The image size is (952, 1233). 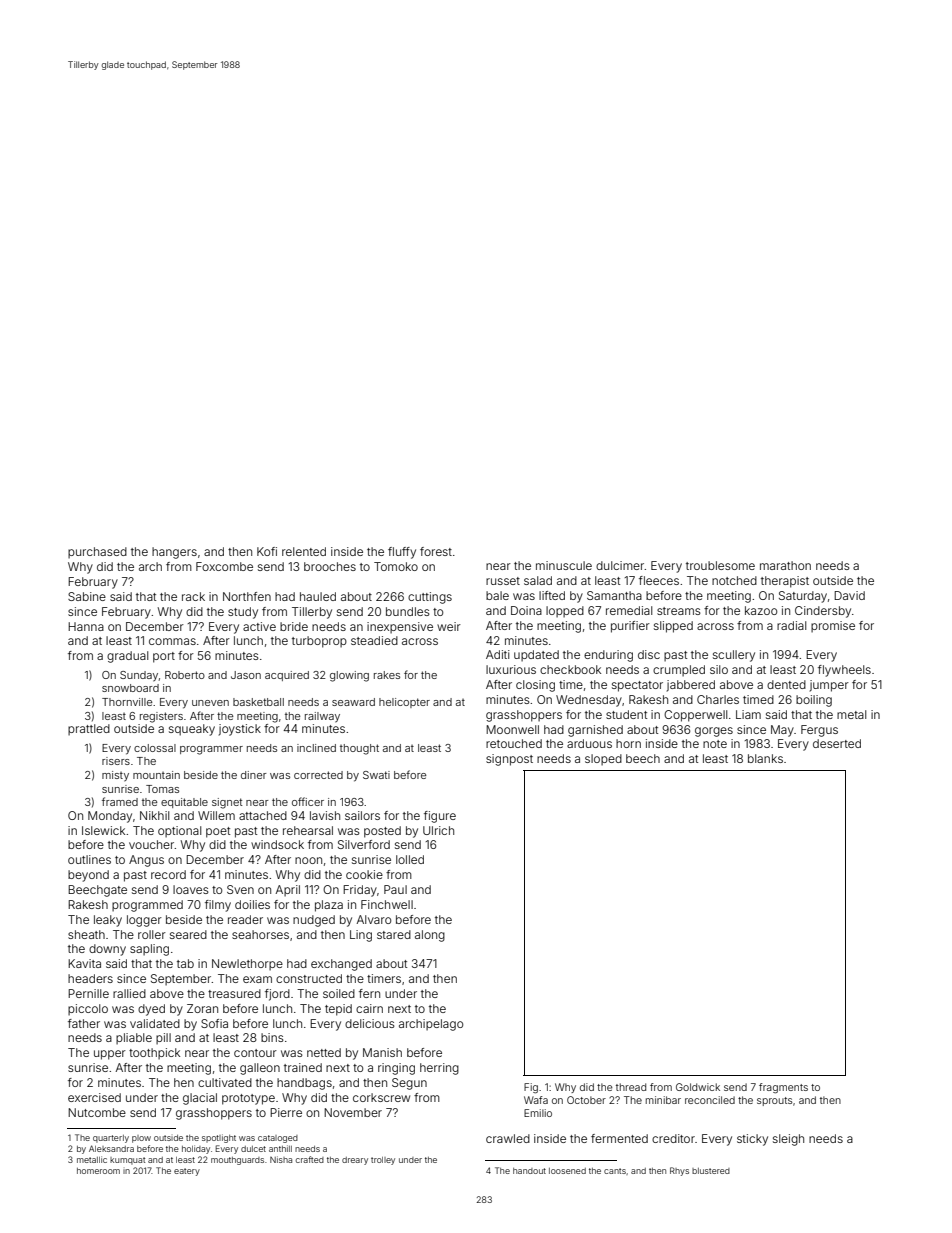 What do you see at coordinates (529, 1171) in the page?
I see `handout` at bounding box center [529, 1171].
